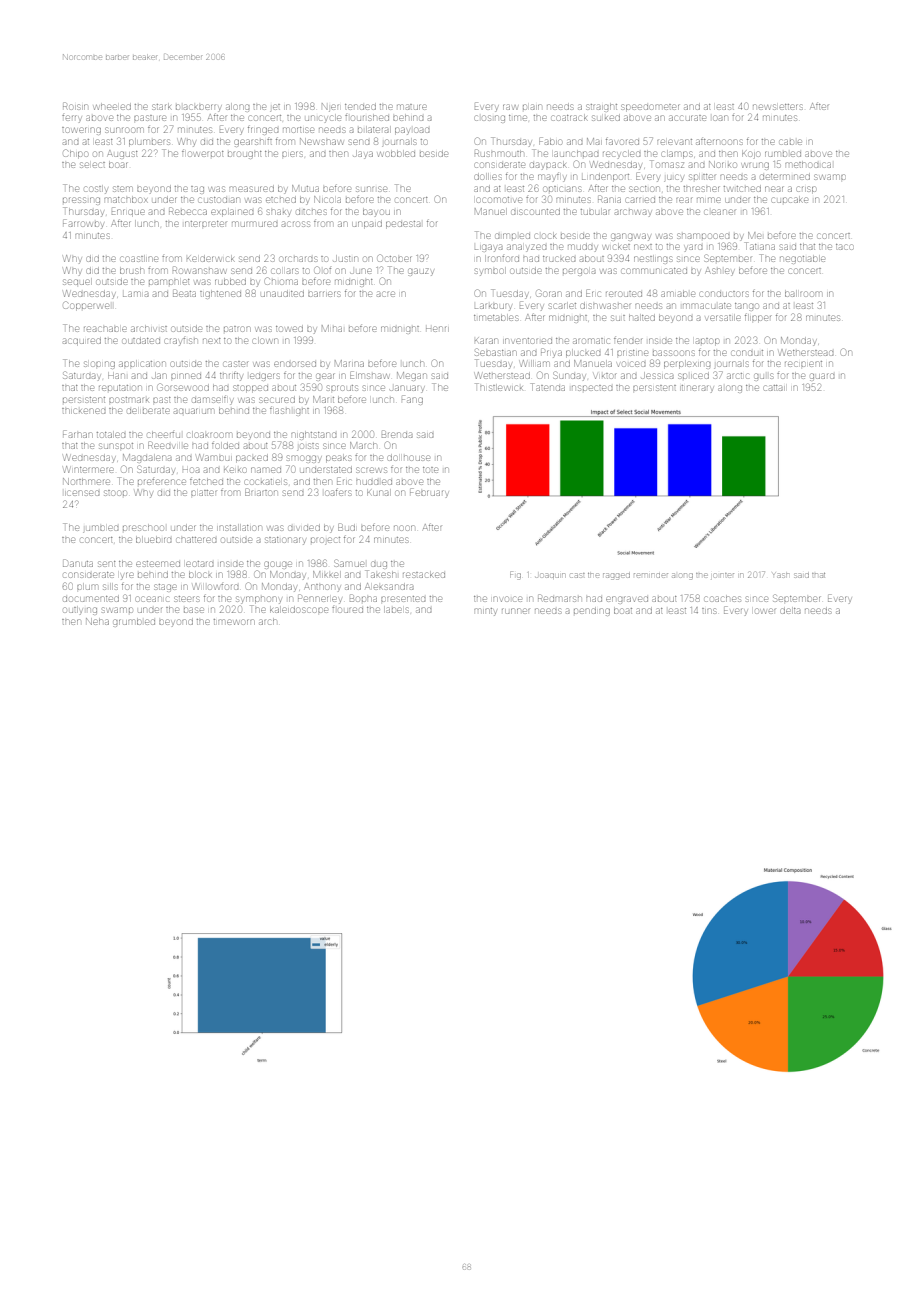 The image size is (924, 1308). I want to click on shampooed, so click(703, 236).
